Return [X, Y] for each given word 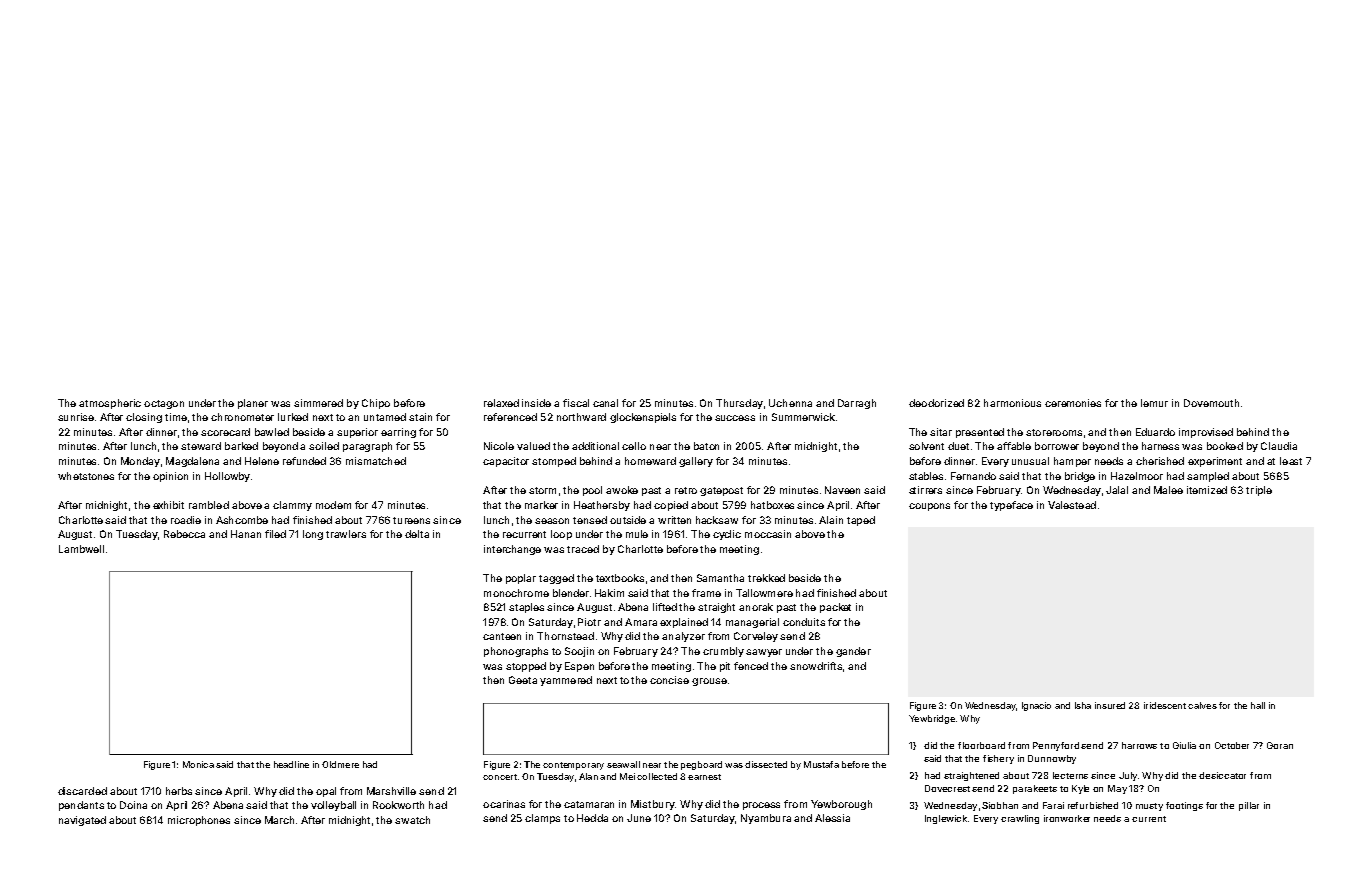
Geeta [523, 680]
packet [835, 608]
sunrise [76, 417]
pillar [1249, 806]
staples [526, 608]
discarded [82, 791]
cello [634, 446]
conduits [804, 622]
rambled [209, 505]
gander [853, 652]
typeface [1011, 506]
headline [291, 764]
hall [1258, 705]
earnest [704, 777]
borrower [1057, 446]
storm [542, 490]
